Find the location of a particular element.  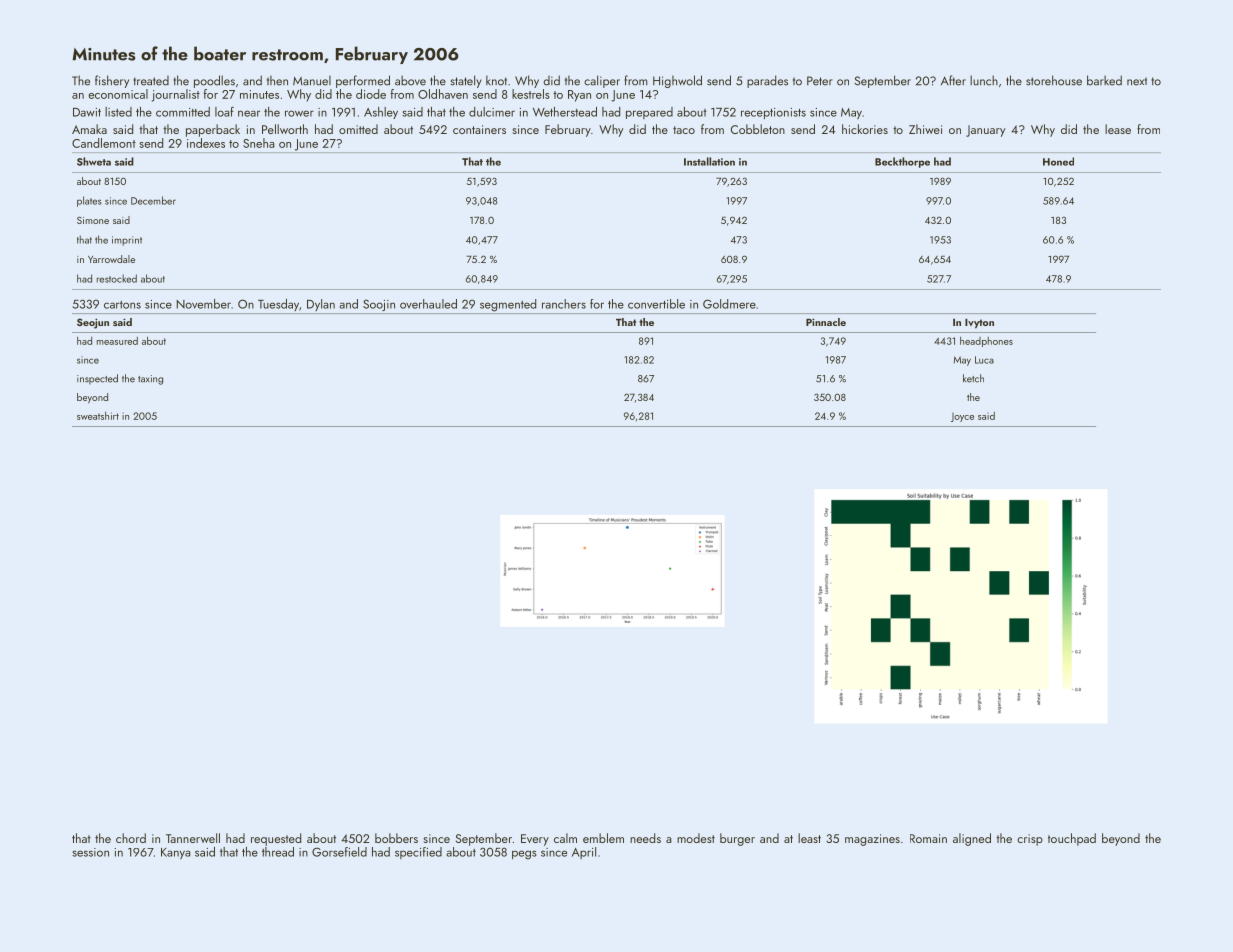

Goldmere is located at coordinates (729, 304).
